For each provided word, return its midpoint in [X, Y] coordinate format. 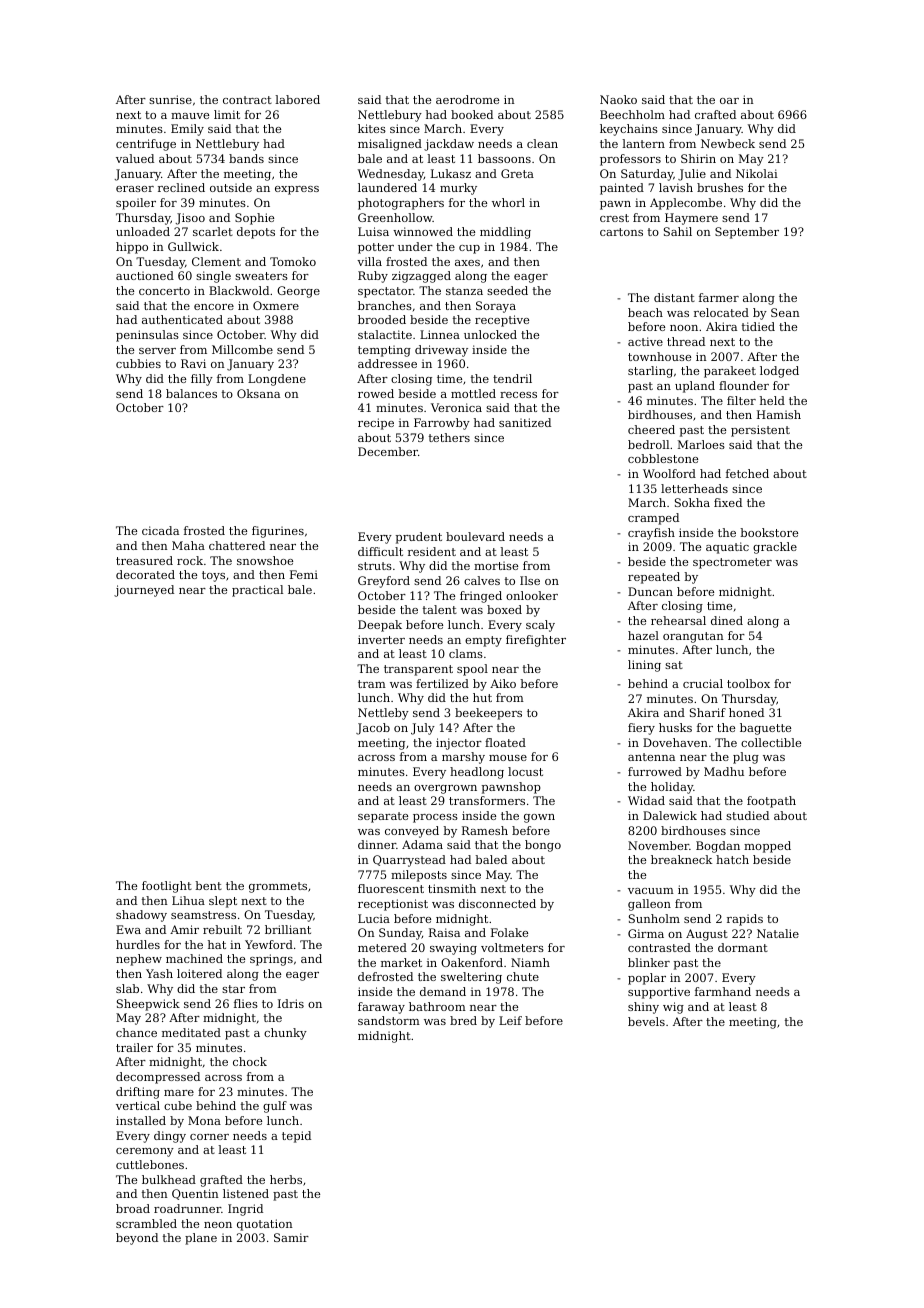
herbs [286, 1179]
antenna [651, 757]
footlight [167, 887]
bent [208, 885]
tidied [758, 326]
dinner [377, 844]
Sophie [254, 219]
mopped [767, 847]
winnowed [423, 231]
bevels [646, 1021]
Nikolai [757, 173]
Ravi [193, 363]
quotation [265, 1225]
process [435, 818]
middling [505, 233]
